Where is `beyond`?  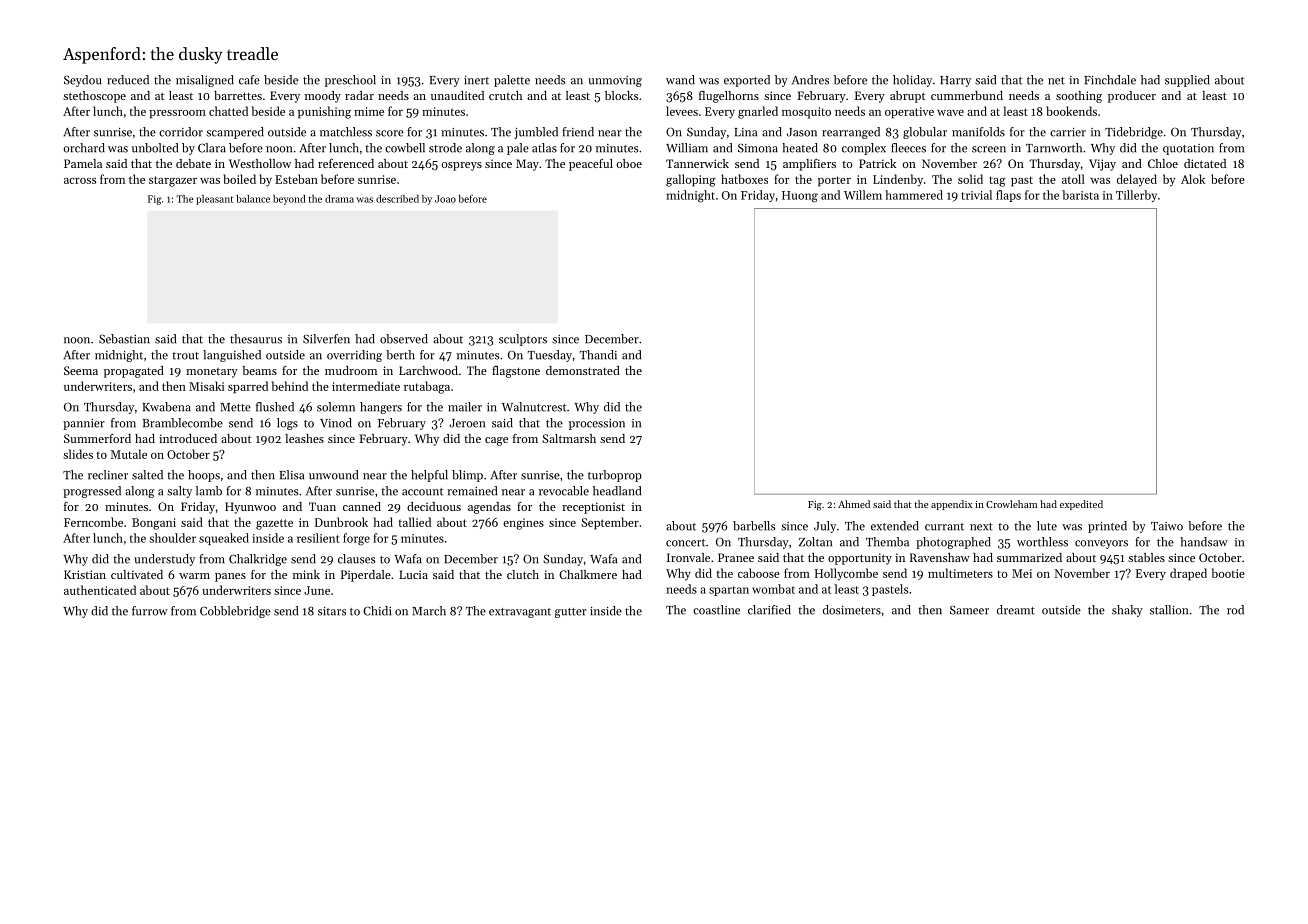
beyond is located at coordinates (289, 200).
